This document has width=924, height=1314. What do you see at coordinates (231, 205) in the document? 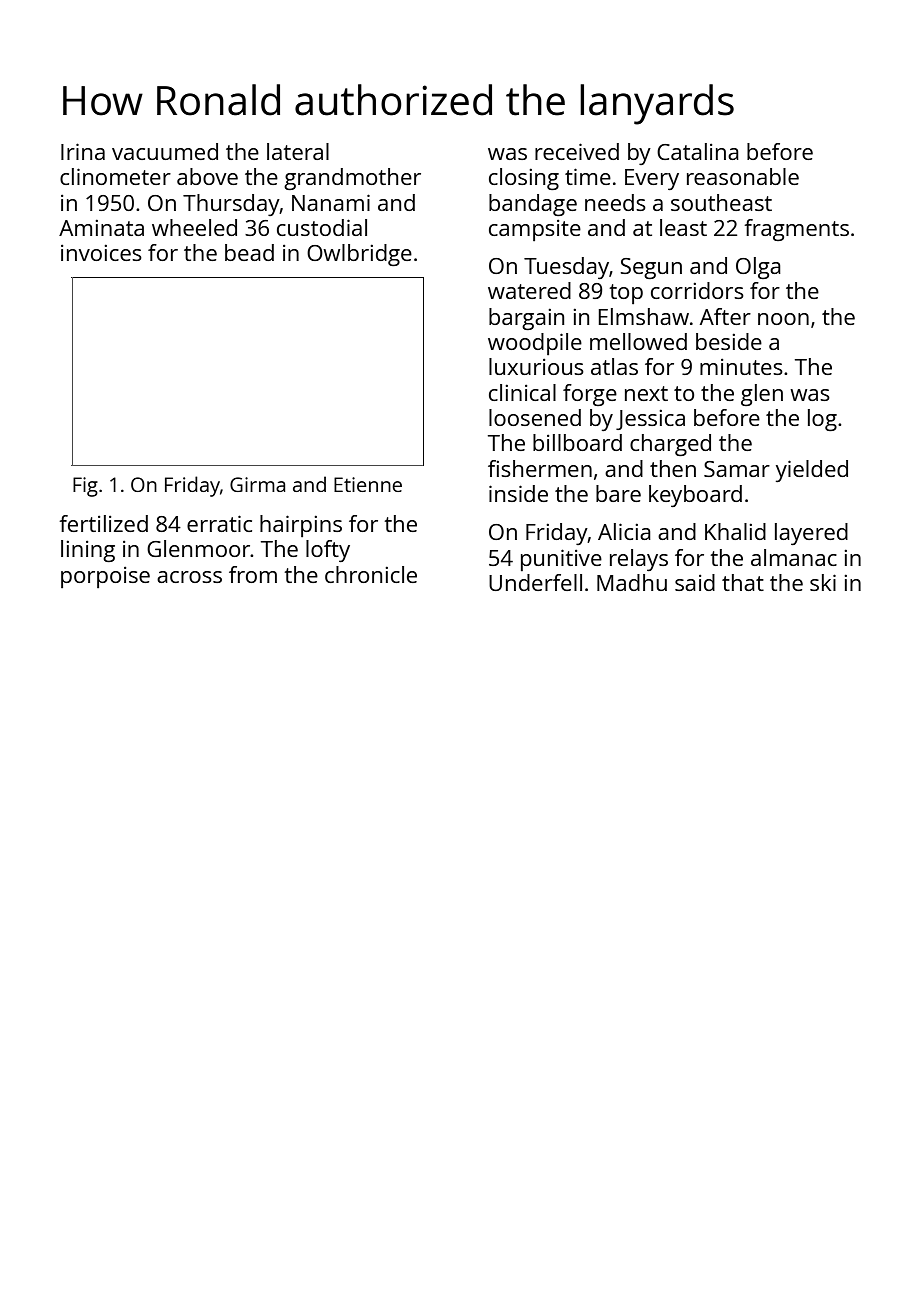
I see `Thursday` at bounding box center [231, 205].
